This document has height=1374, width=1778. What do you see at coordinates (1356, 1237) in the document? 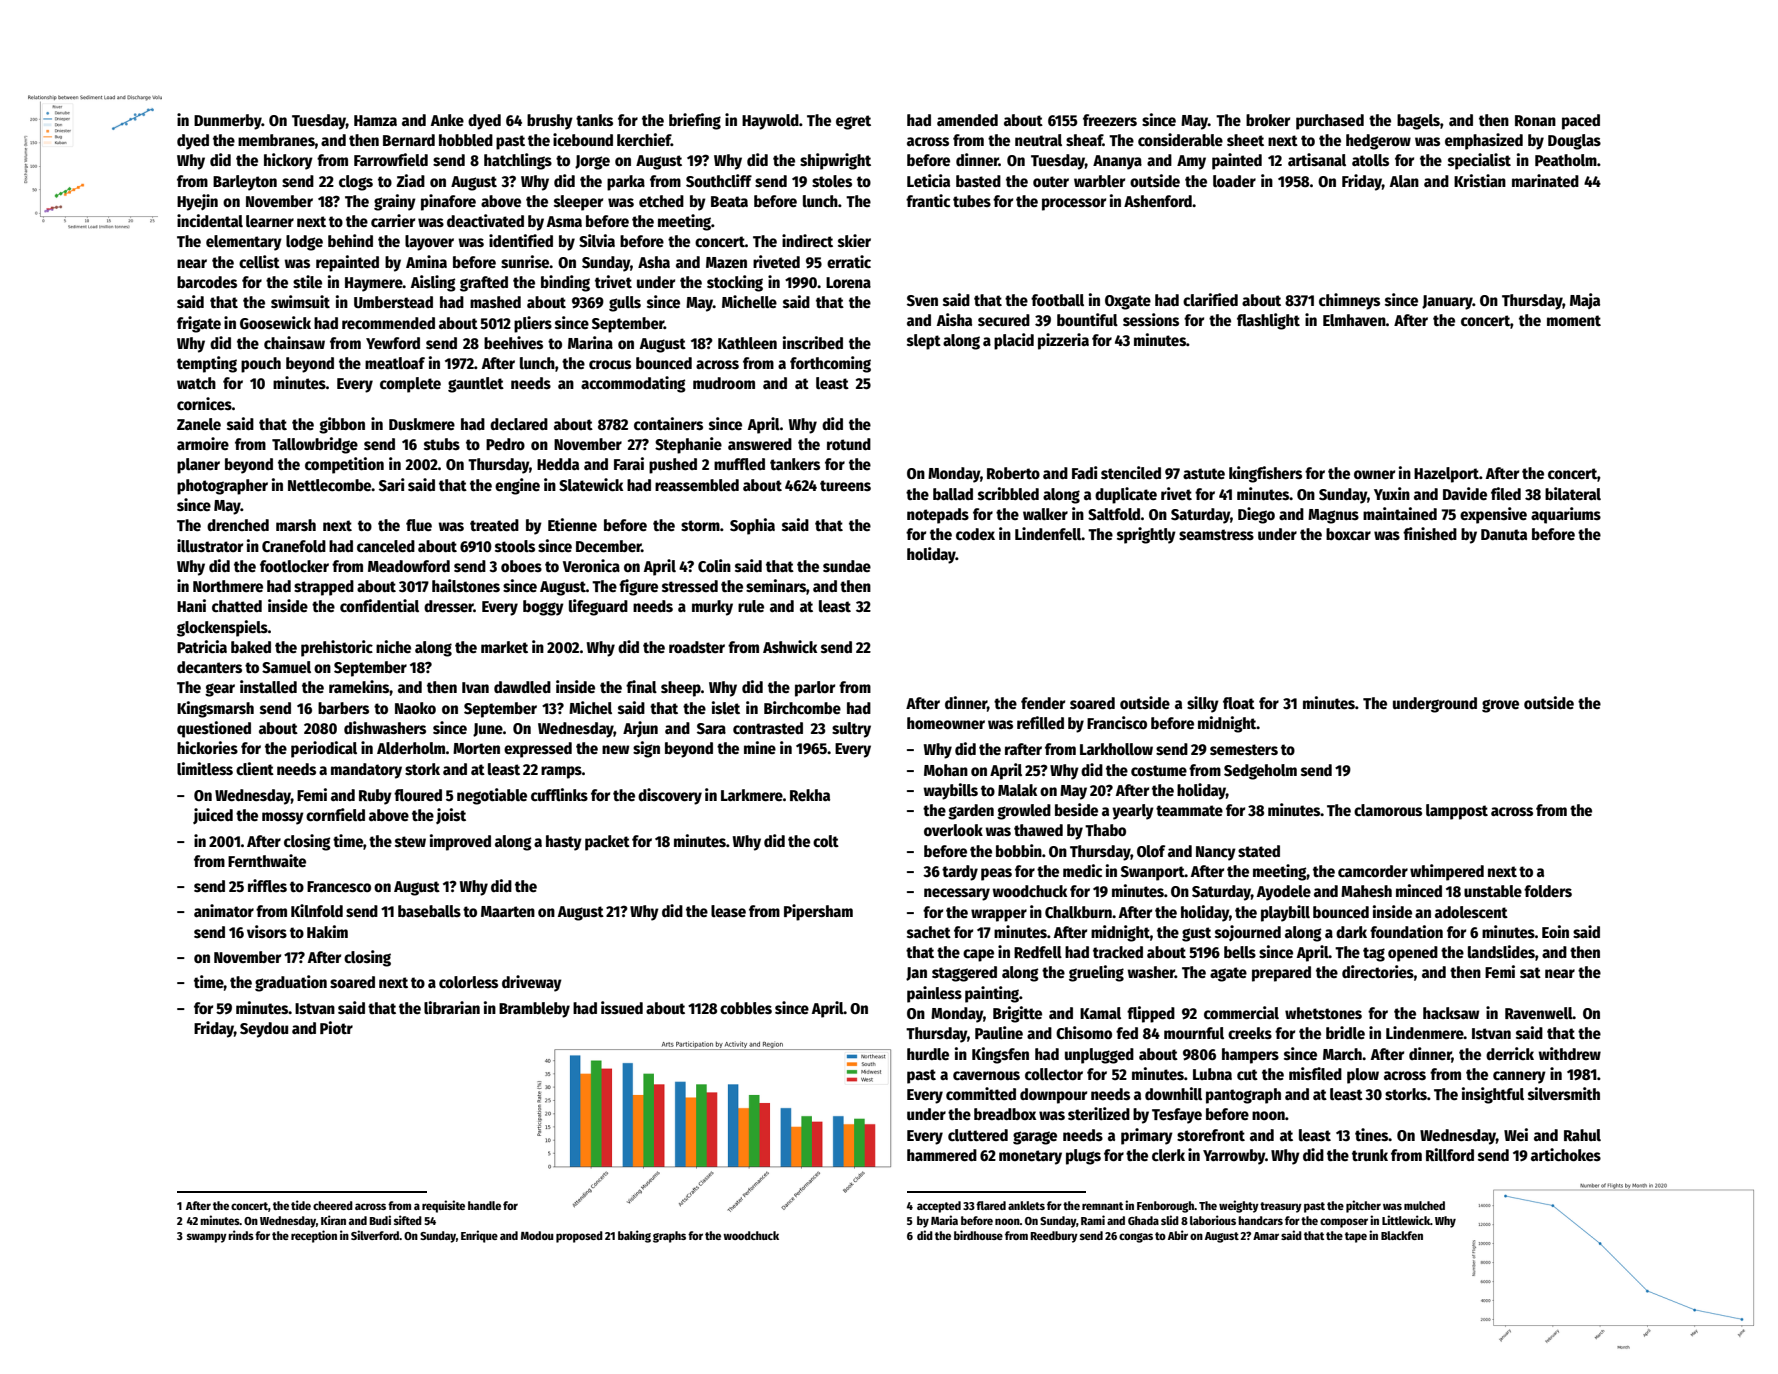
I see `tape` at bounding box center [1356, 1237].
